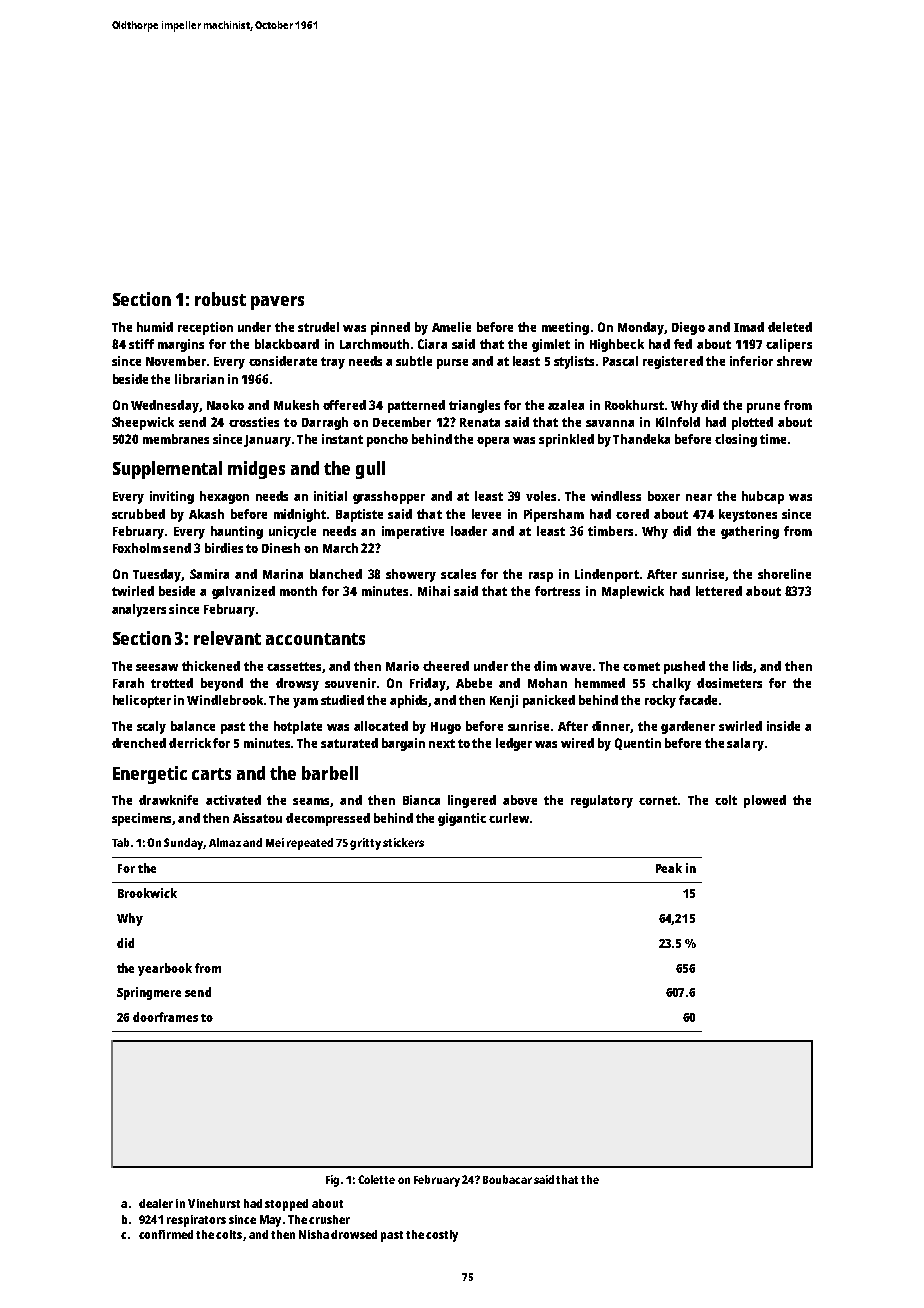 The width and height of the image is (924, 1308). Describe the element at coordinates (749, 327) in the image. I see `Imad` at that location.
